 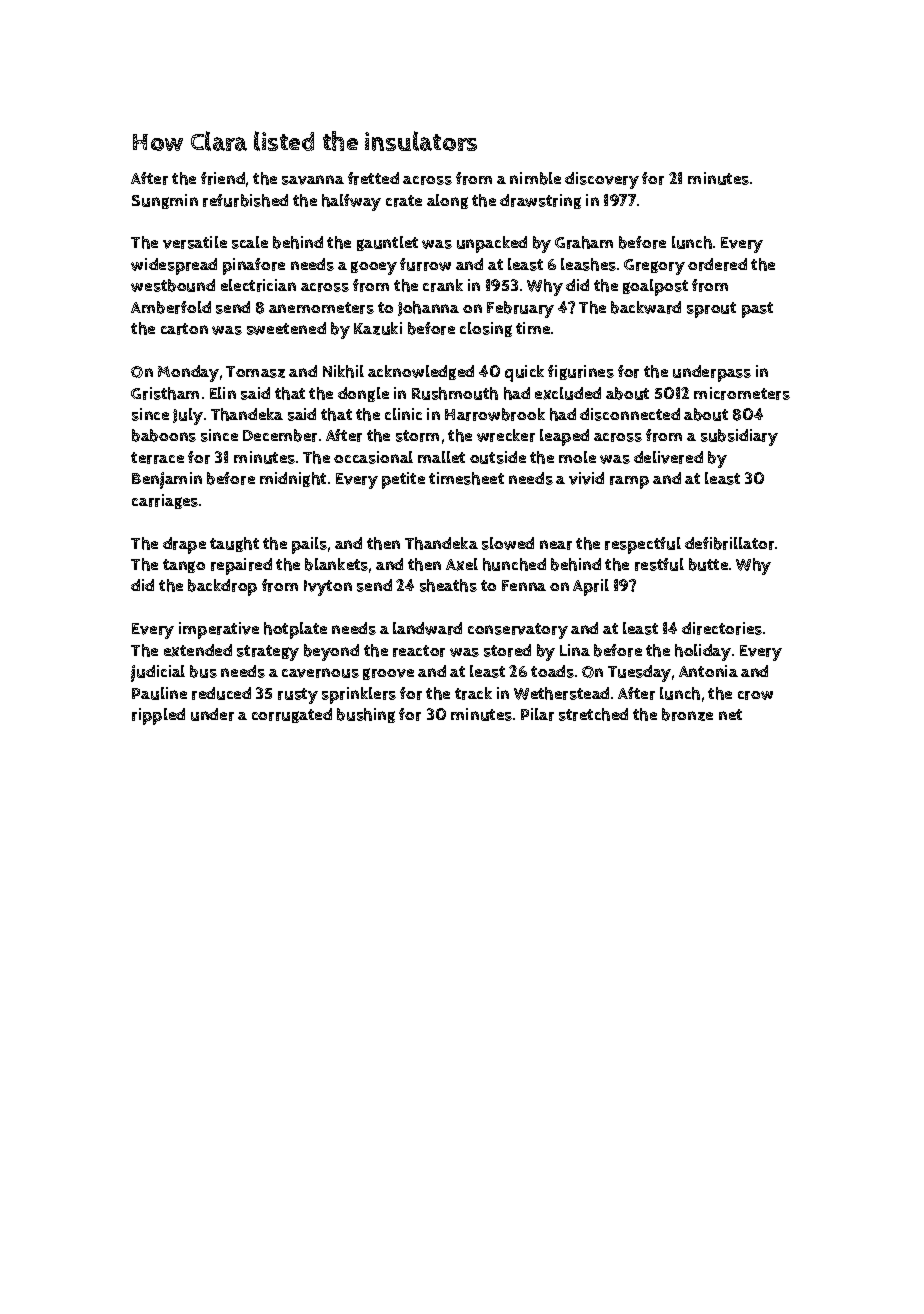 I want to click on terrace, so click(x=157, y=458).
